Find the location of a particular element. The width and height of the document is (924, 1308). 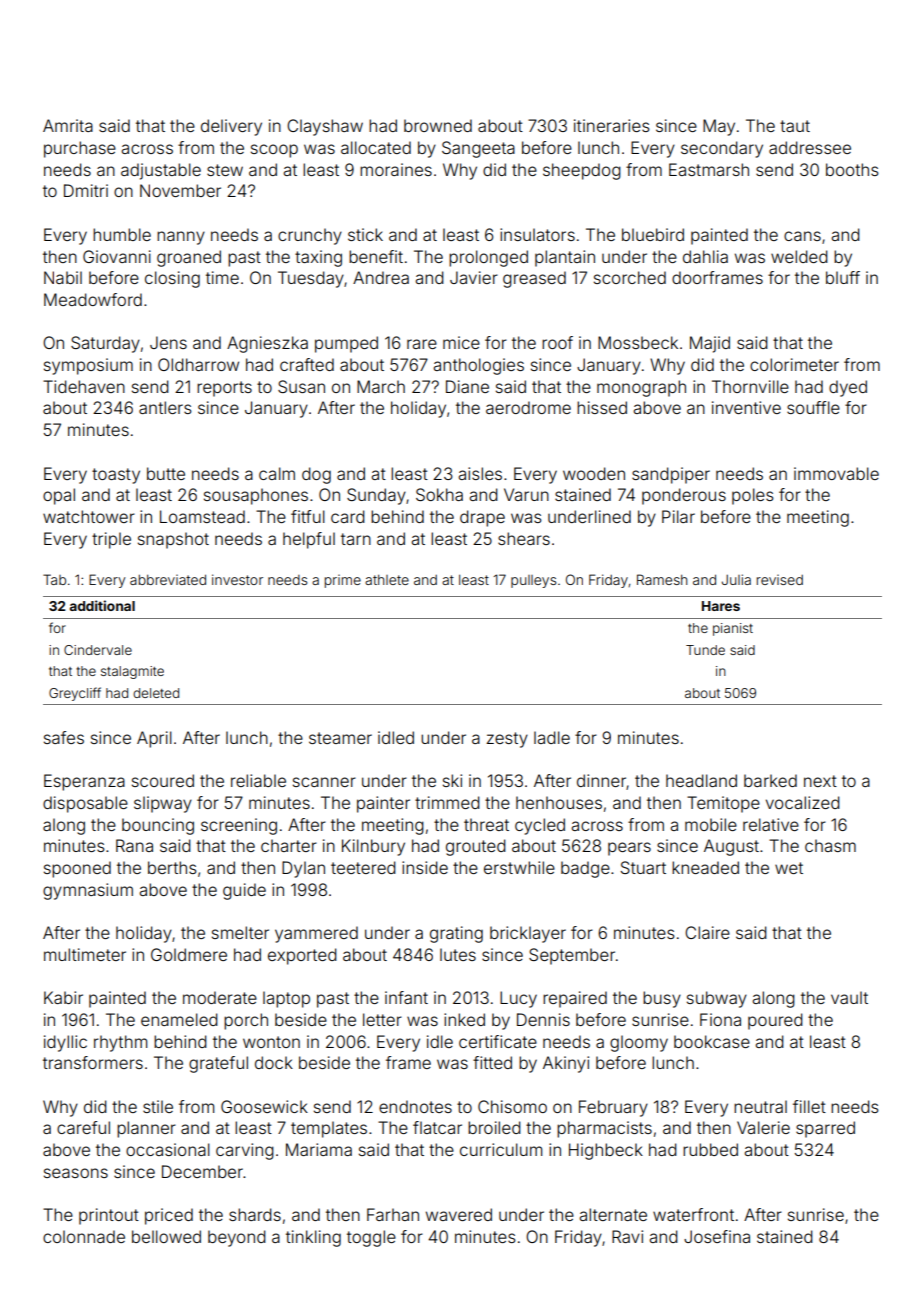

bellowed is located at coordinates (166, 1236).
